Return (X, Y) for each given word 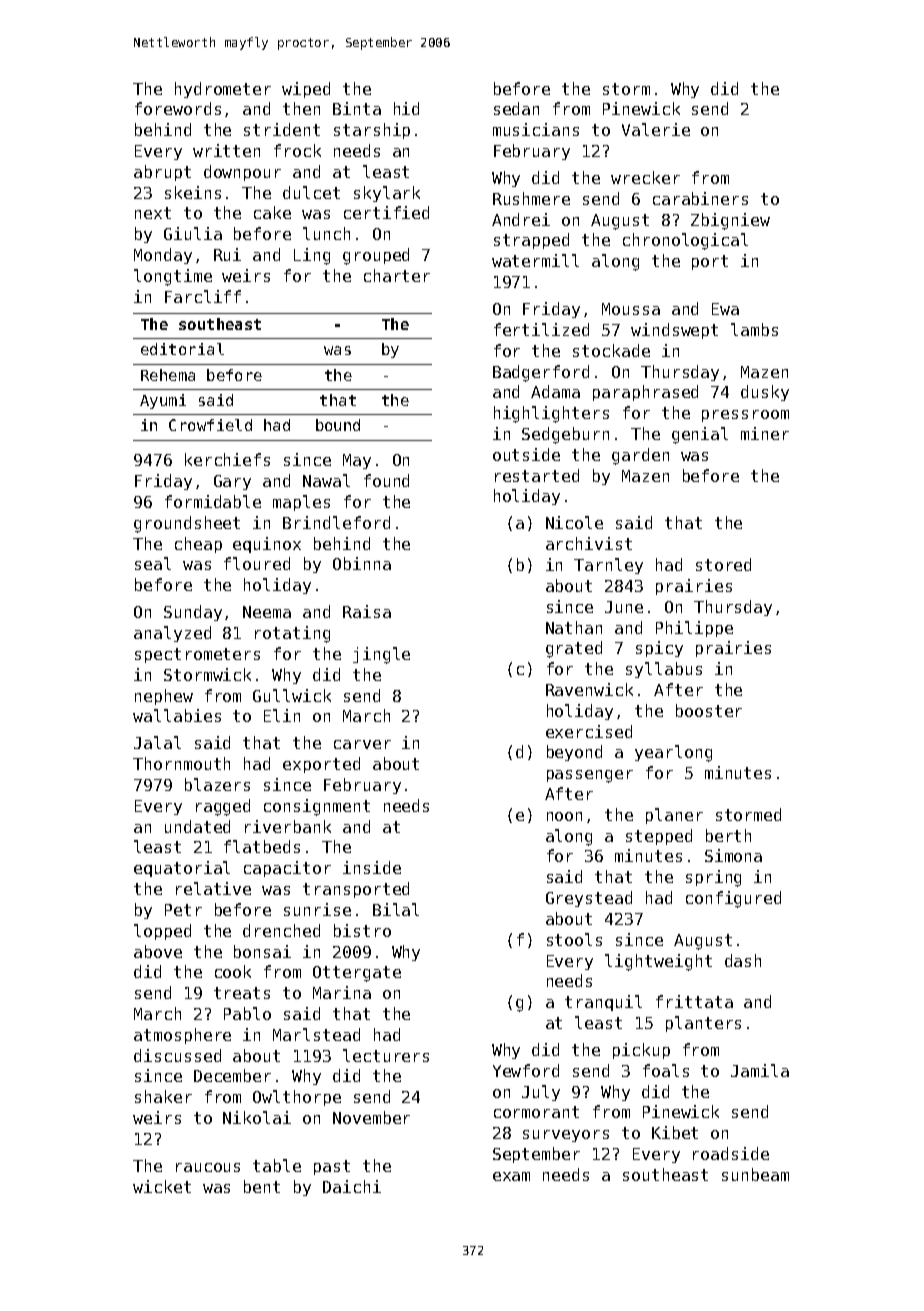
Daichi (352, 1186)
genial (700, 435)
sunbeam (755, 1174)
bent (262, 1186)
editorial (182, 349)
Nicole (574, 522)
